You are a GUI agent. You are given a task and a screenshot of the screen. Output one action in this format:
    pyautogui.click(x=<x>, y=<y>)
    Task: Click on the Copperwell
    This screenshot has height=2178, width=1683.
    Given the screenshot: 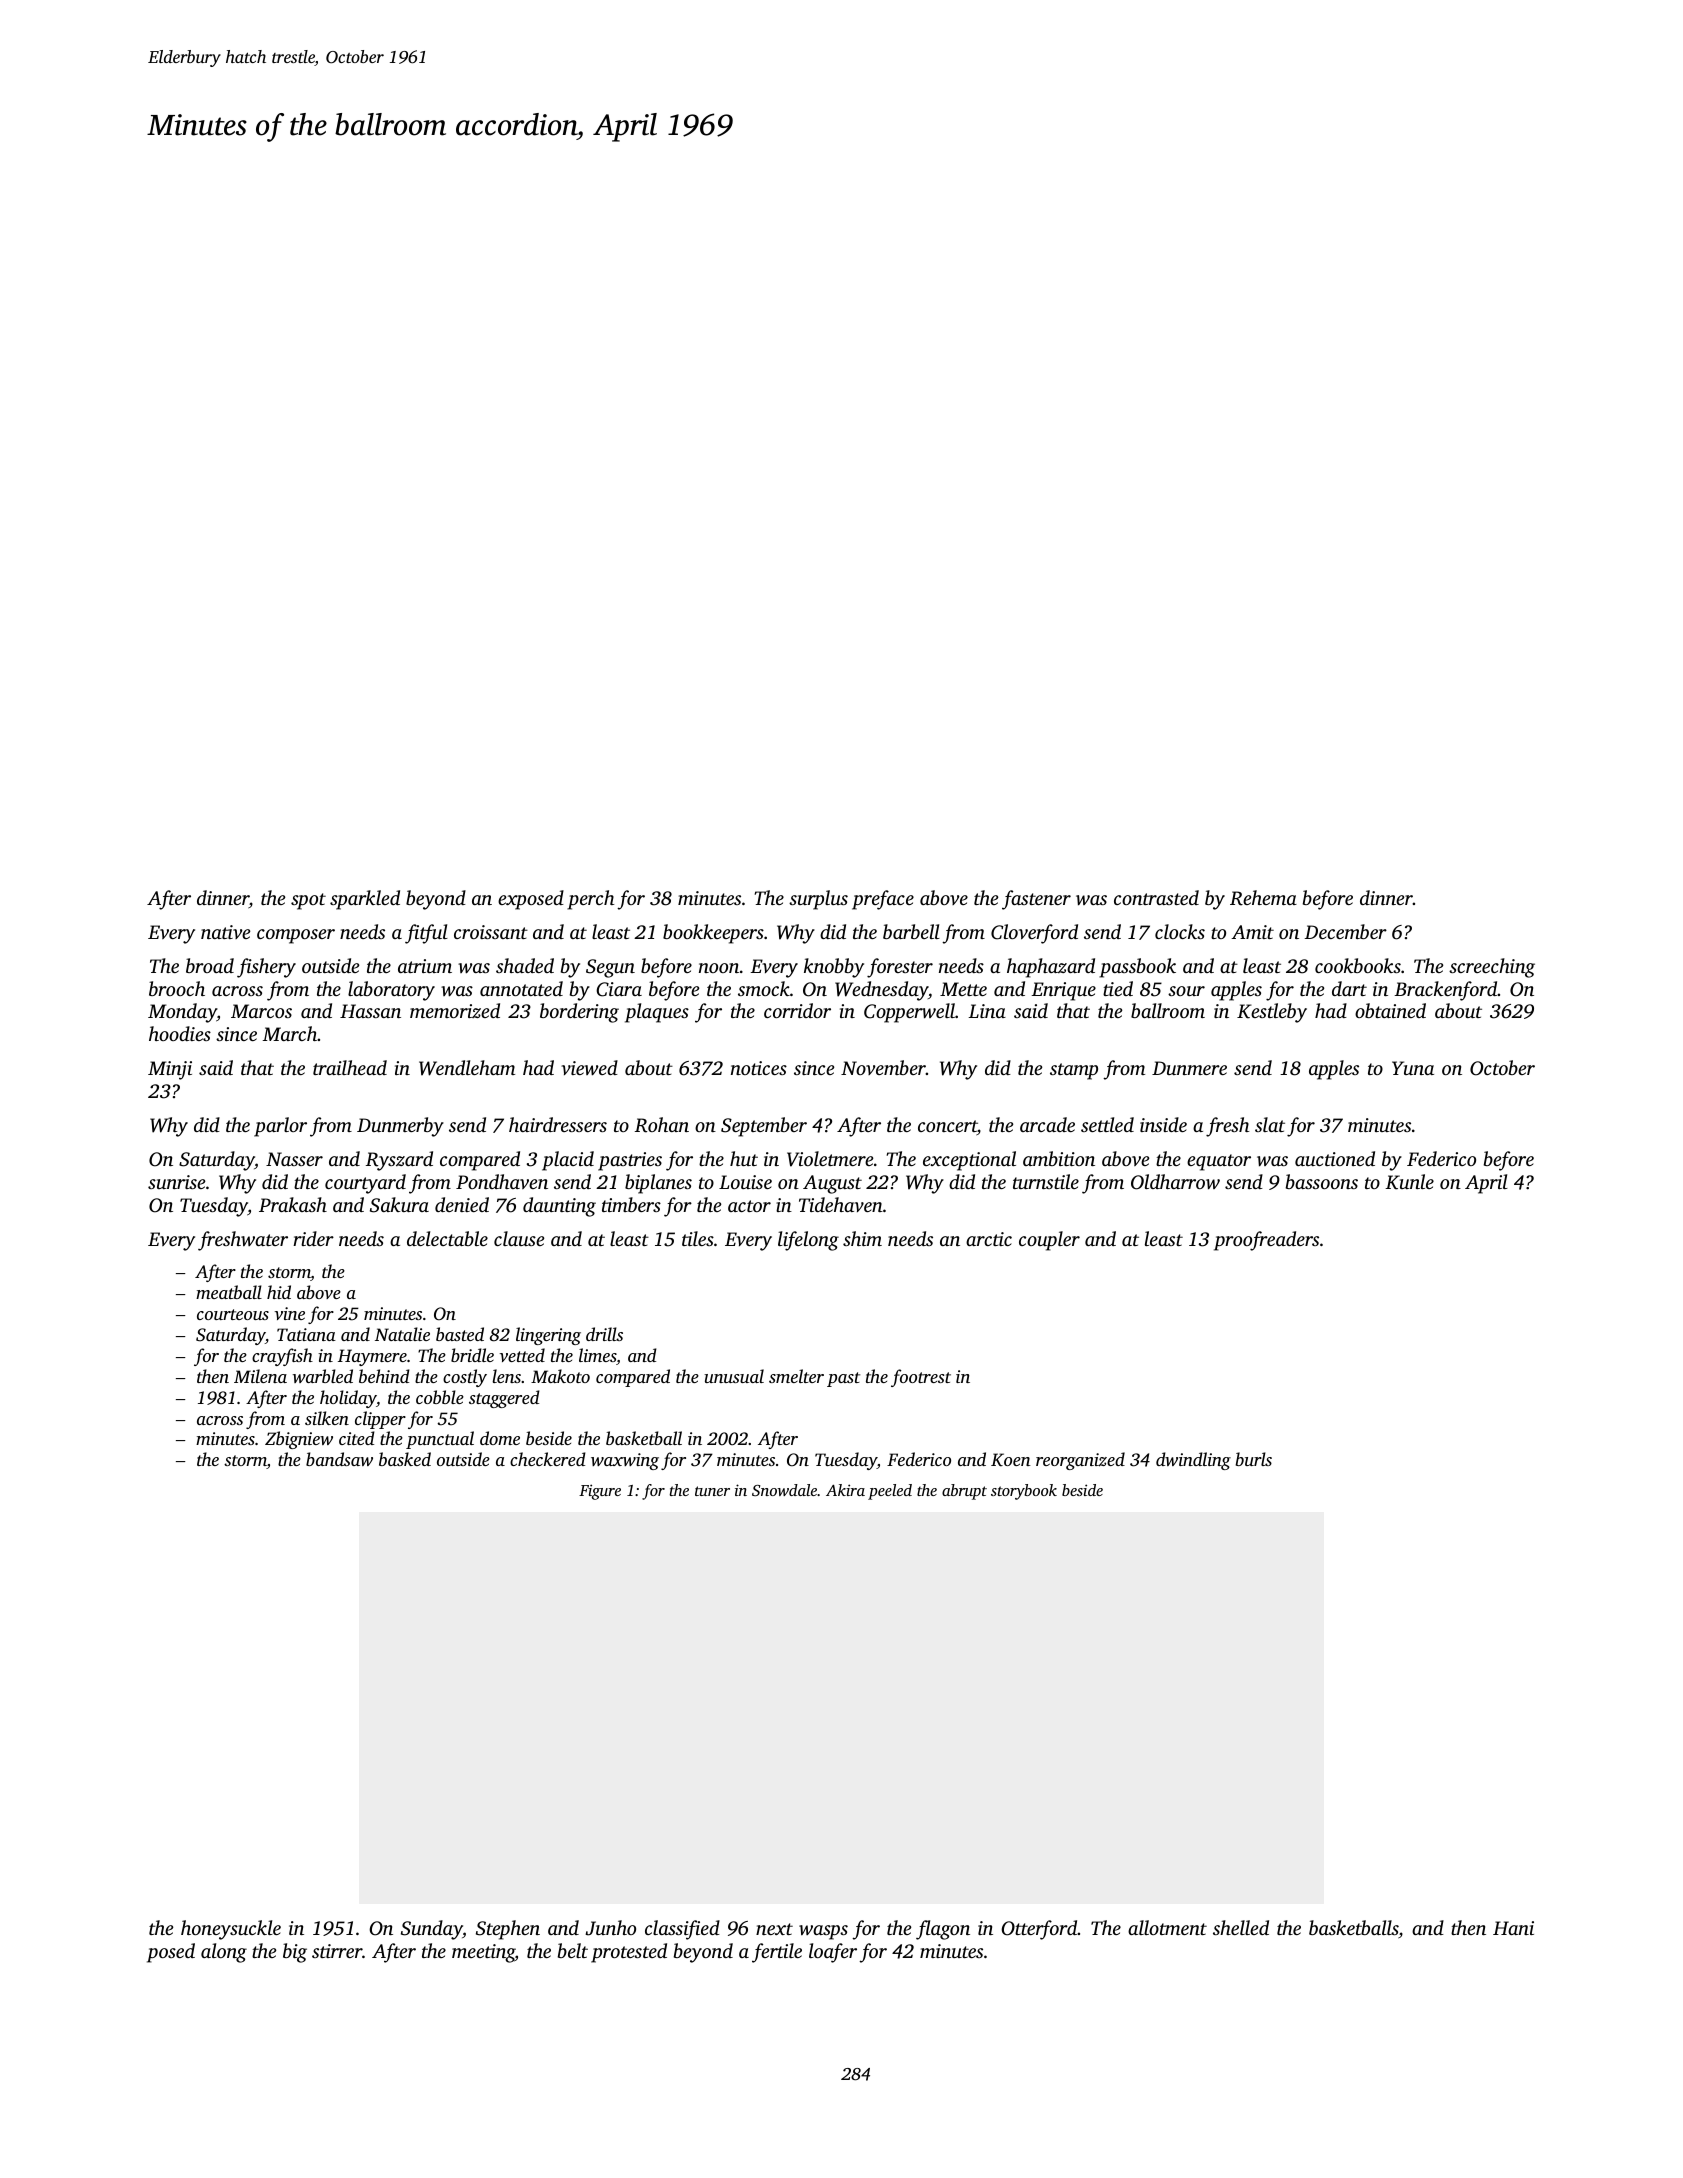 What is the action you would take?
    pyautogui.click(x=909, y=1013)
